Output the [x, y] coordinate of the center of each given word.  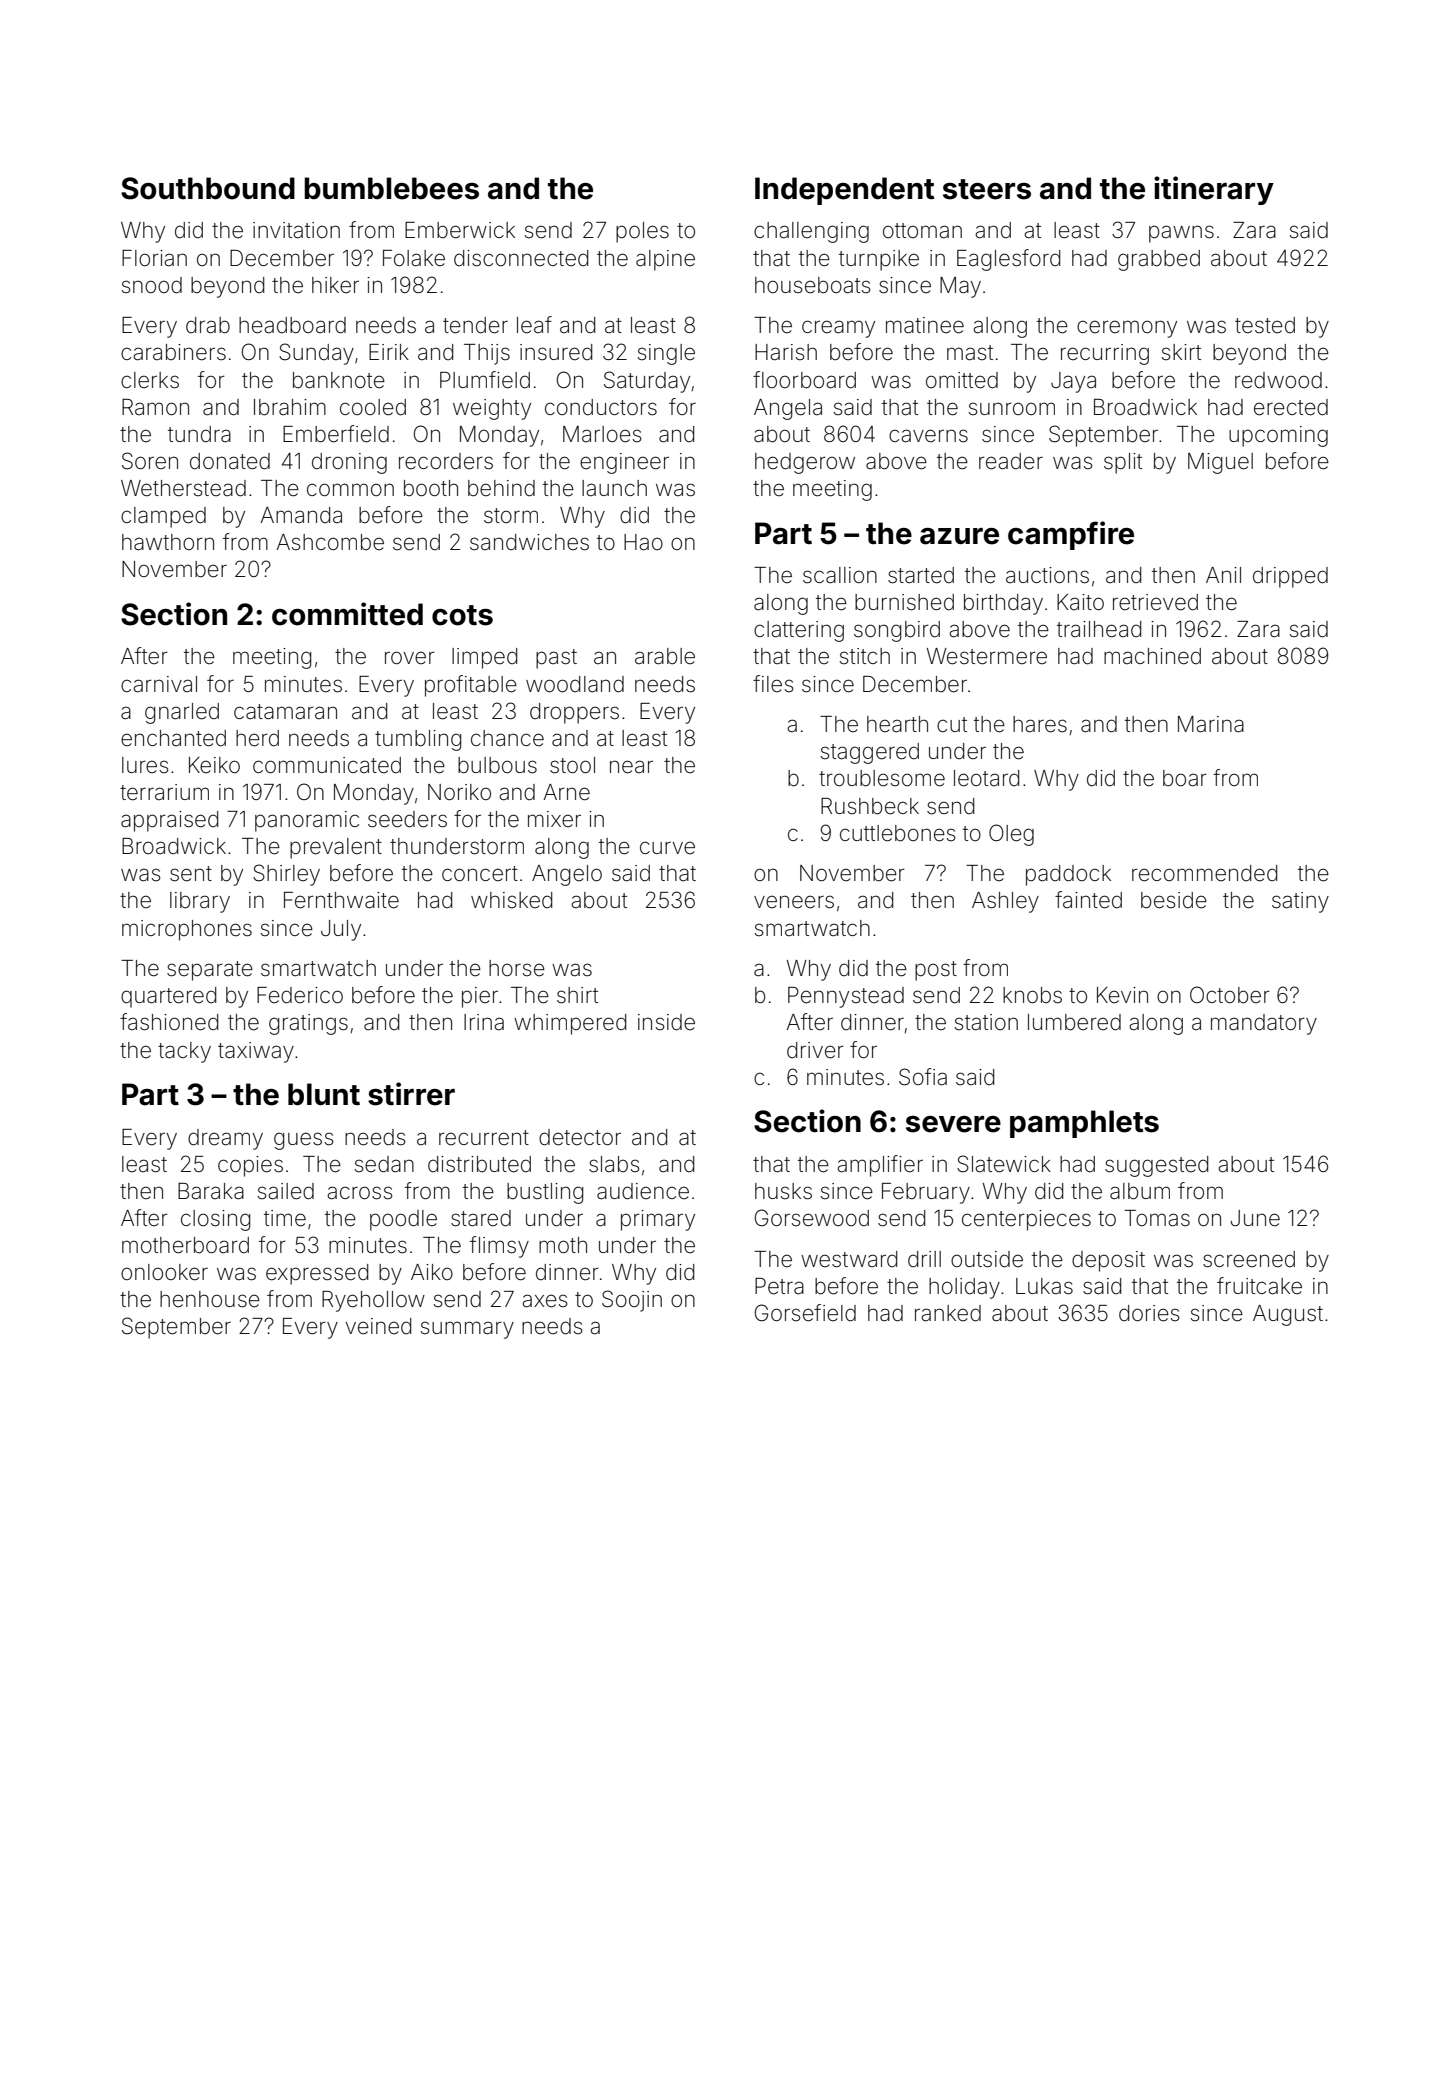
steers [987, 189]
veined [378, 1326]
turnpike [879, 260]
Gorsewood [812, 1218]
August [1288, 1315]
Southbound [208, 188]
